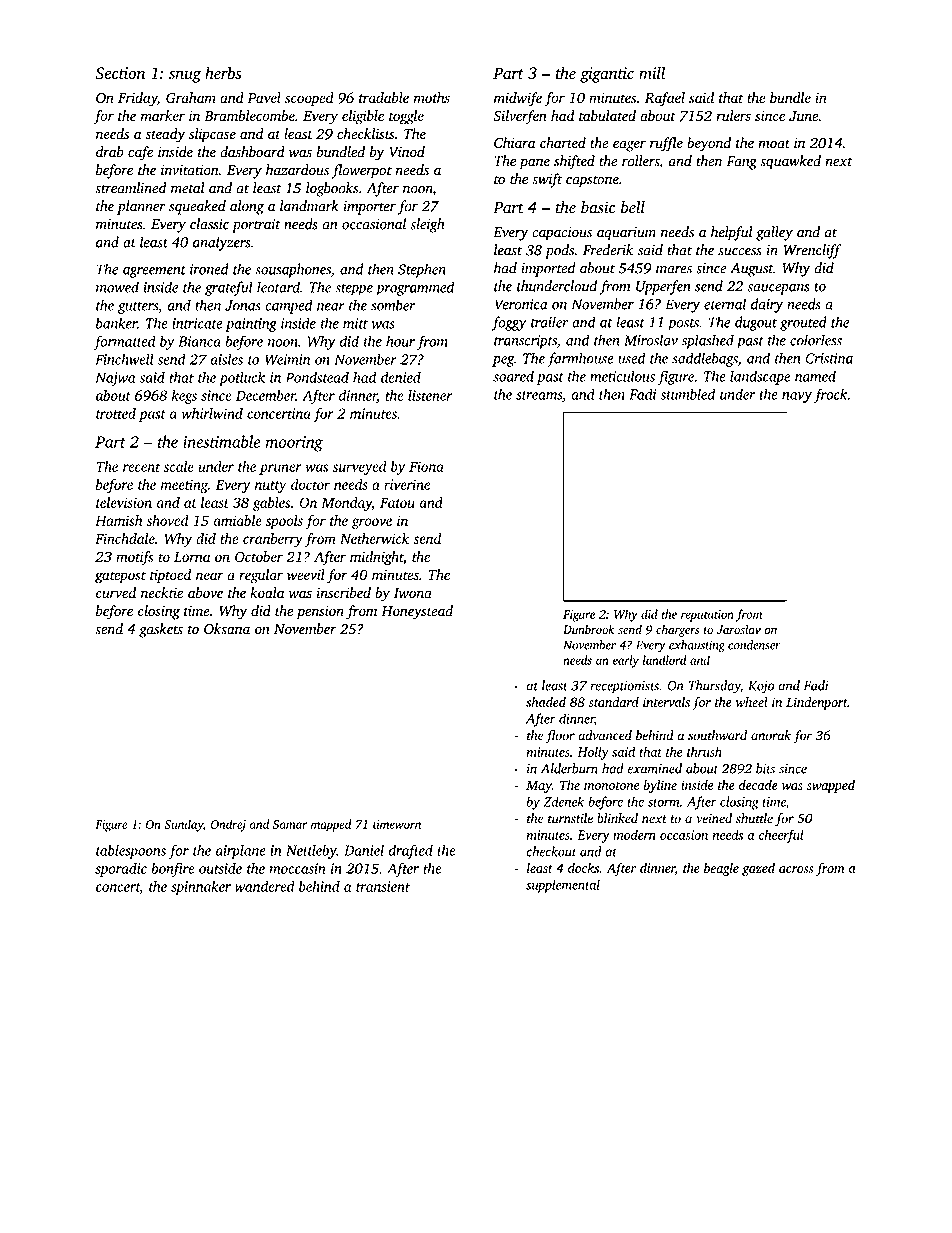  I want to click on trotted, so click(116, 413).
